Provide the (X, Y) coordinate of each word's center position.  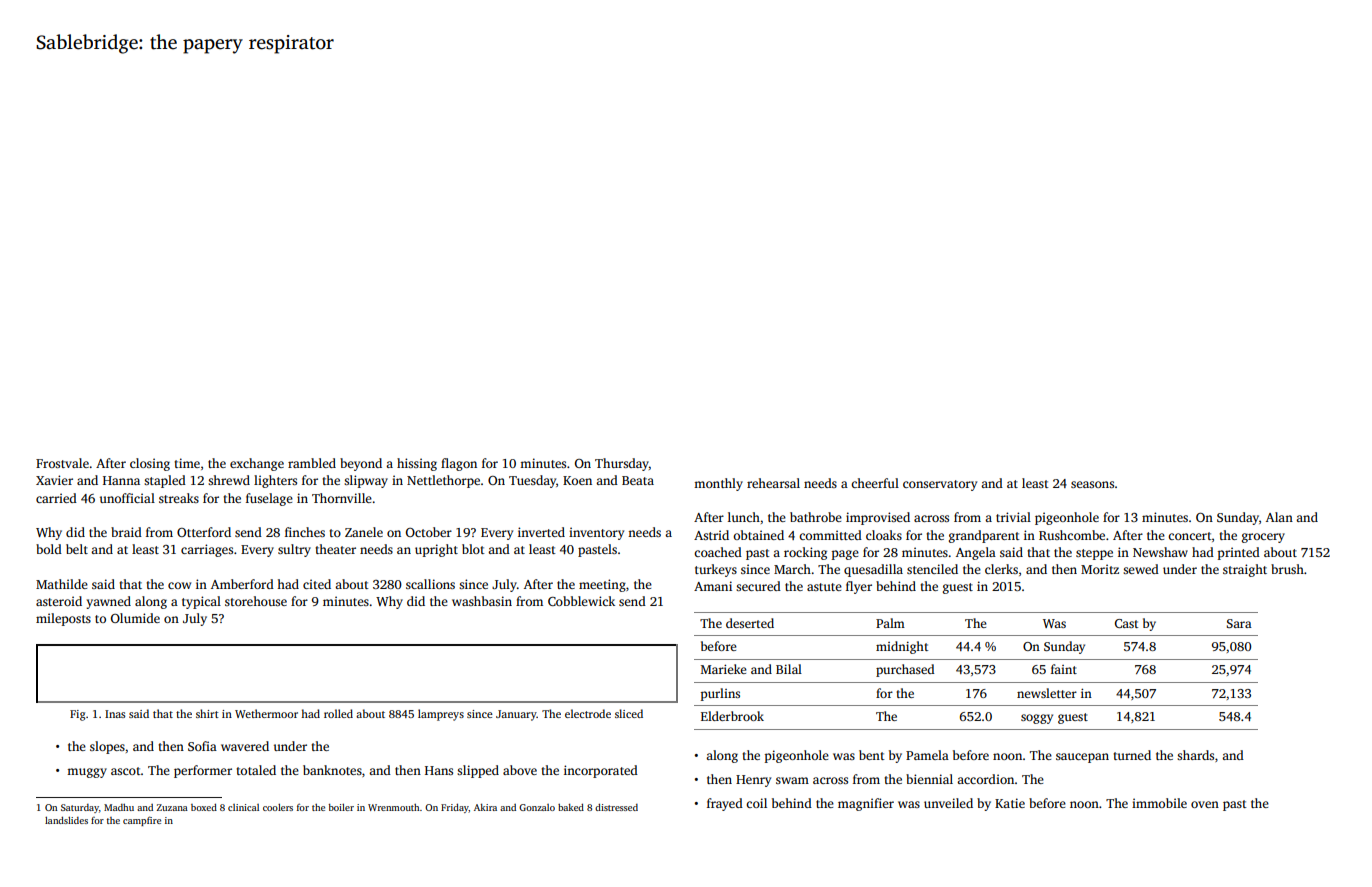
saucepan (1082, 758)
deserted (750, 623)
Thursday (622, 464)
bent (872, 755)
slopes (107, 747)
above (520, 770)
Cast (1126, 623)
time (187, 463)
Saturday (80, 808)
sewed (1141, 569)
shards (1195, 755)
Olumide (135, 618)
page (845, 555)
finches (305, 532)
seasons (1092, 484)
